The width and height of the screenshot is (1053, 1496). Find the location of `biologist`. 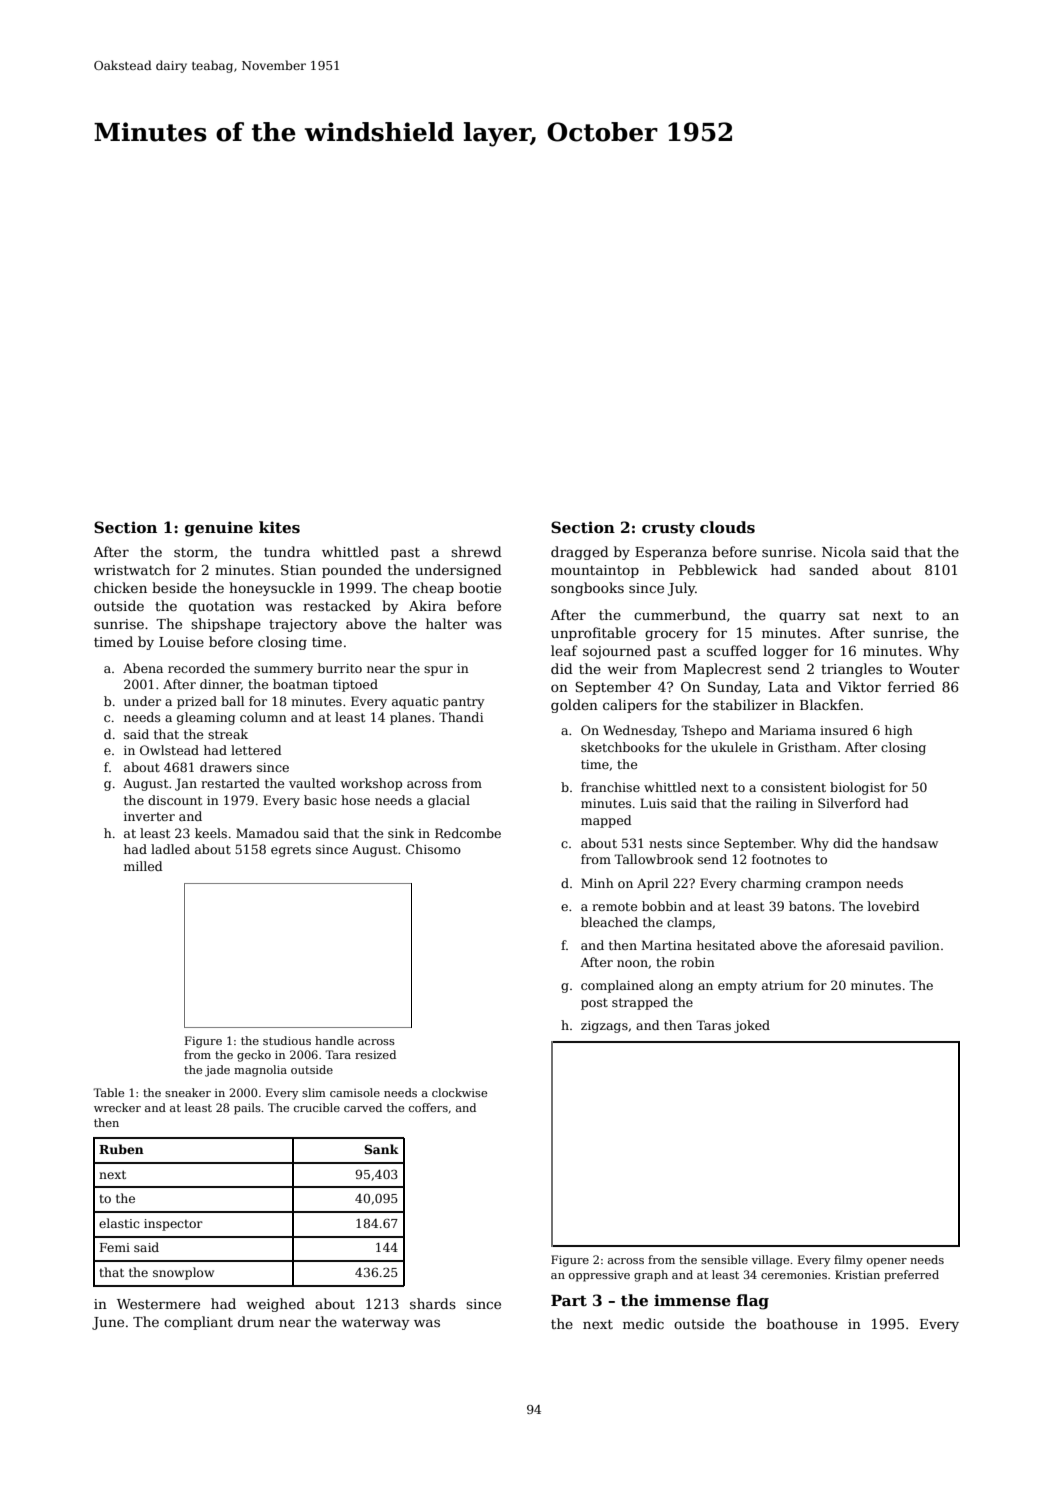

biologist is located at coordinates (857, 788).
